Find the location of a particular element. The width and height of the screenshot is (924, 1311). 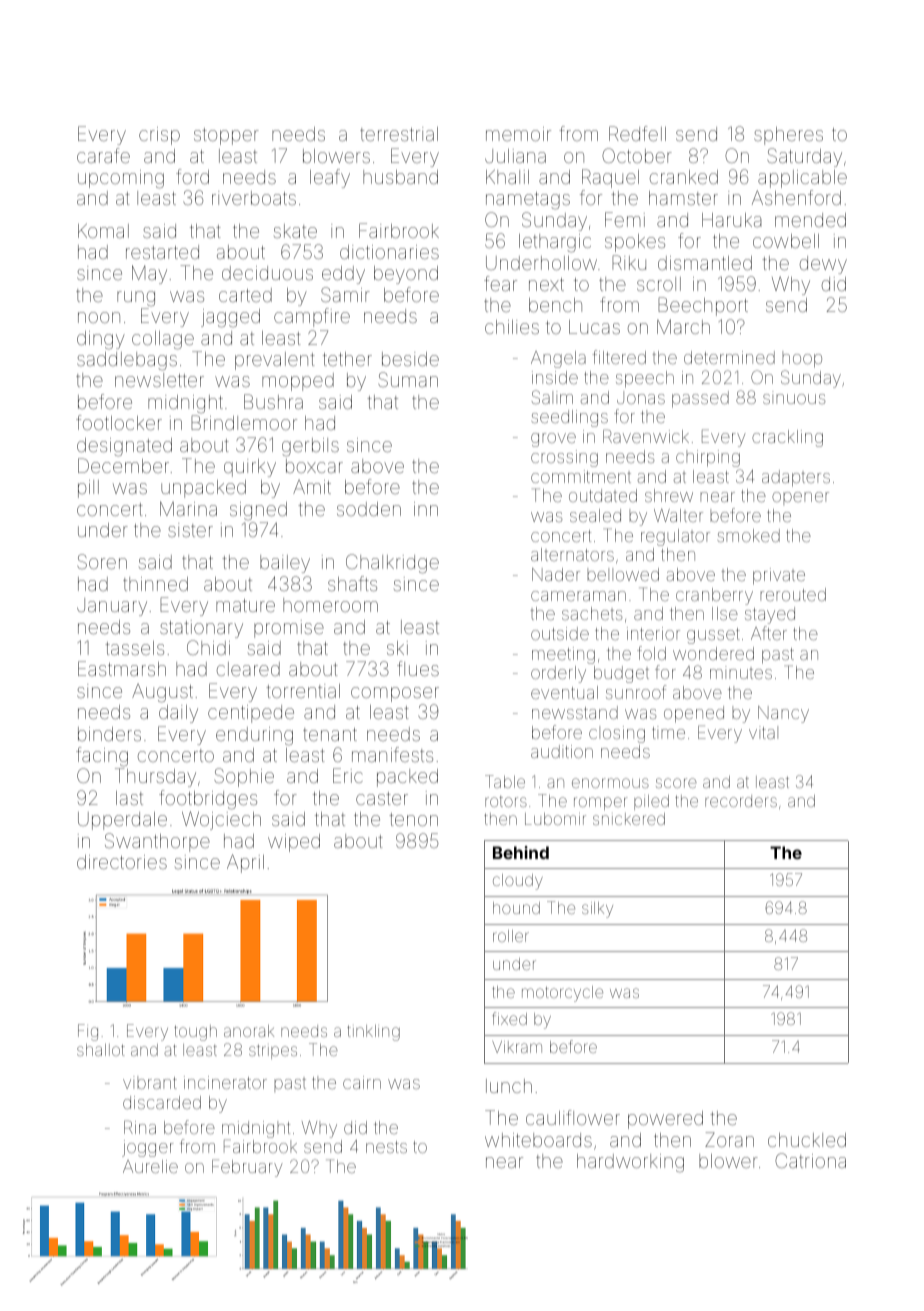

manifests is located at coordinates (392, 754).
